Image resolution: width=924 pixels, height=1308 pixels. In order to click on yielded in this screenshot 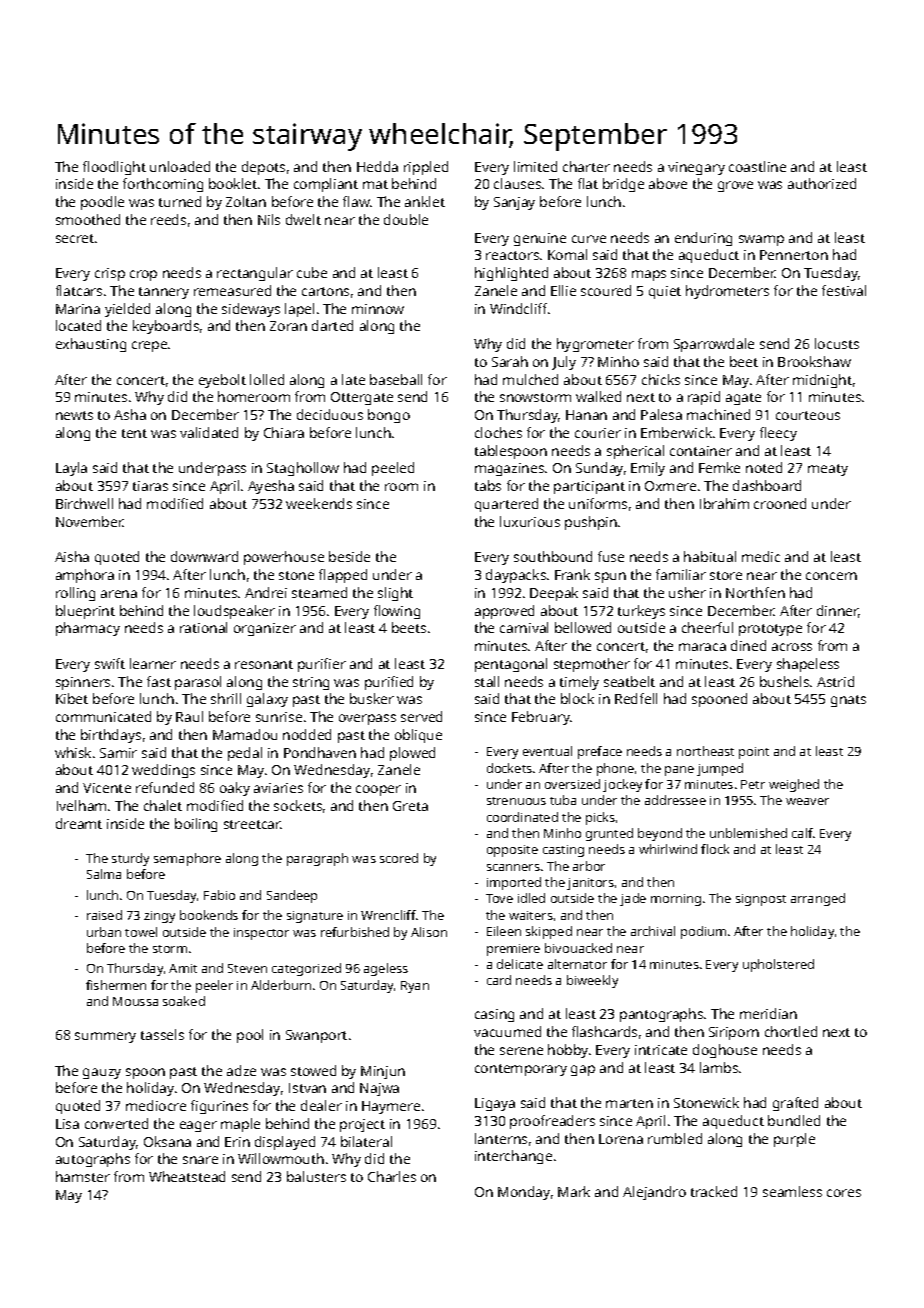, I will do `click(127, 310)`.
